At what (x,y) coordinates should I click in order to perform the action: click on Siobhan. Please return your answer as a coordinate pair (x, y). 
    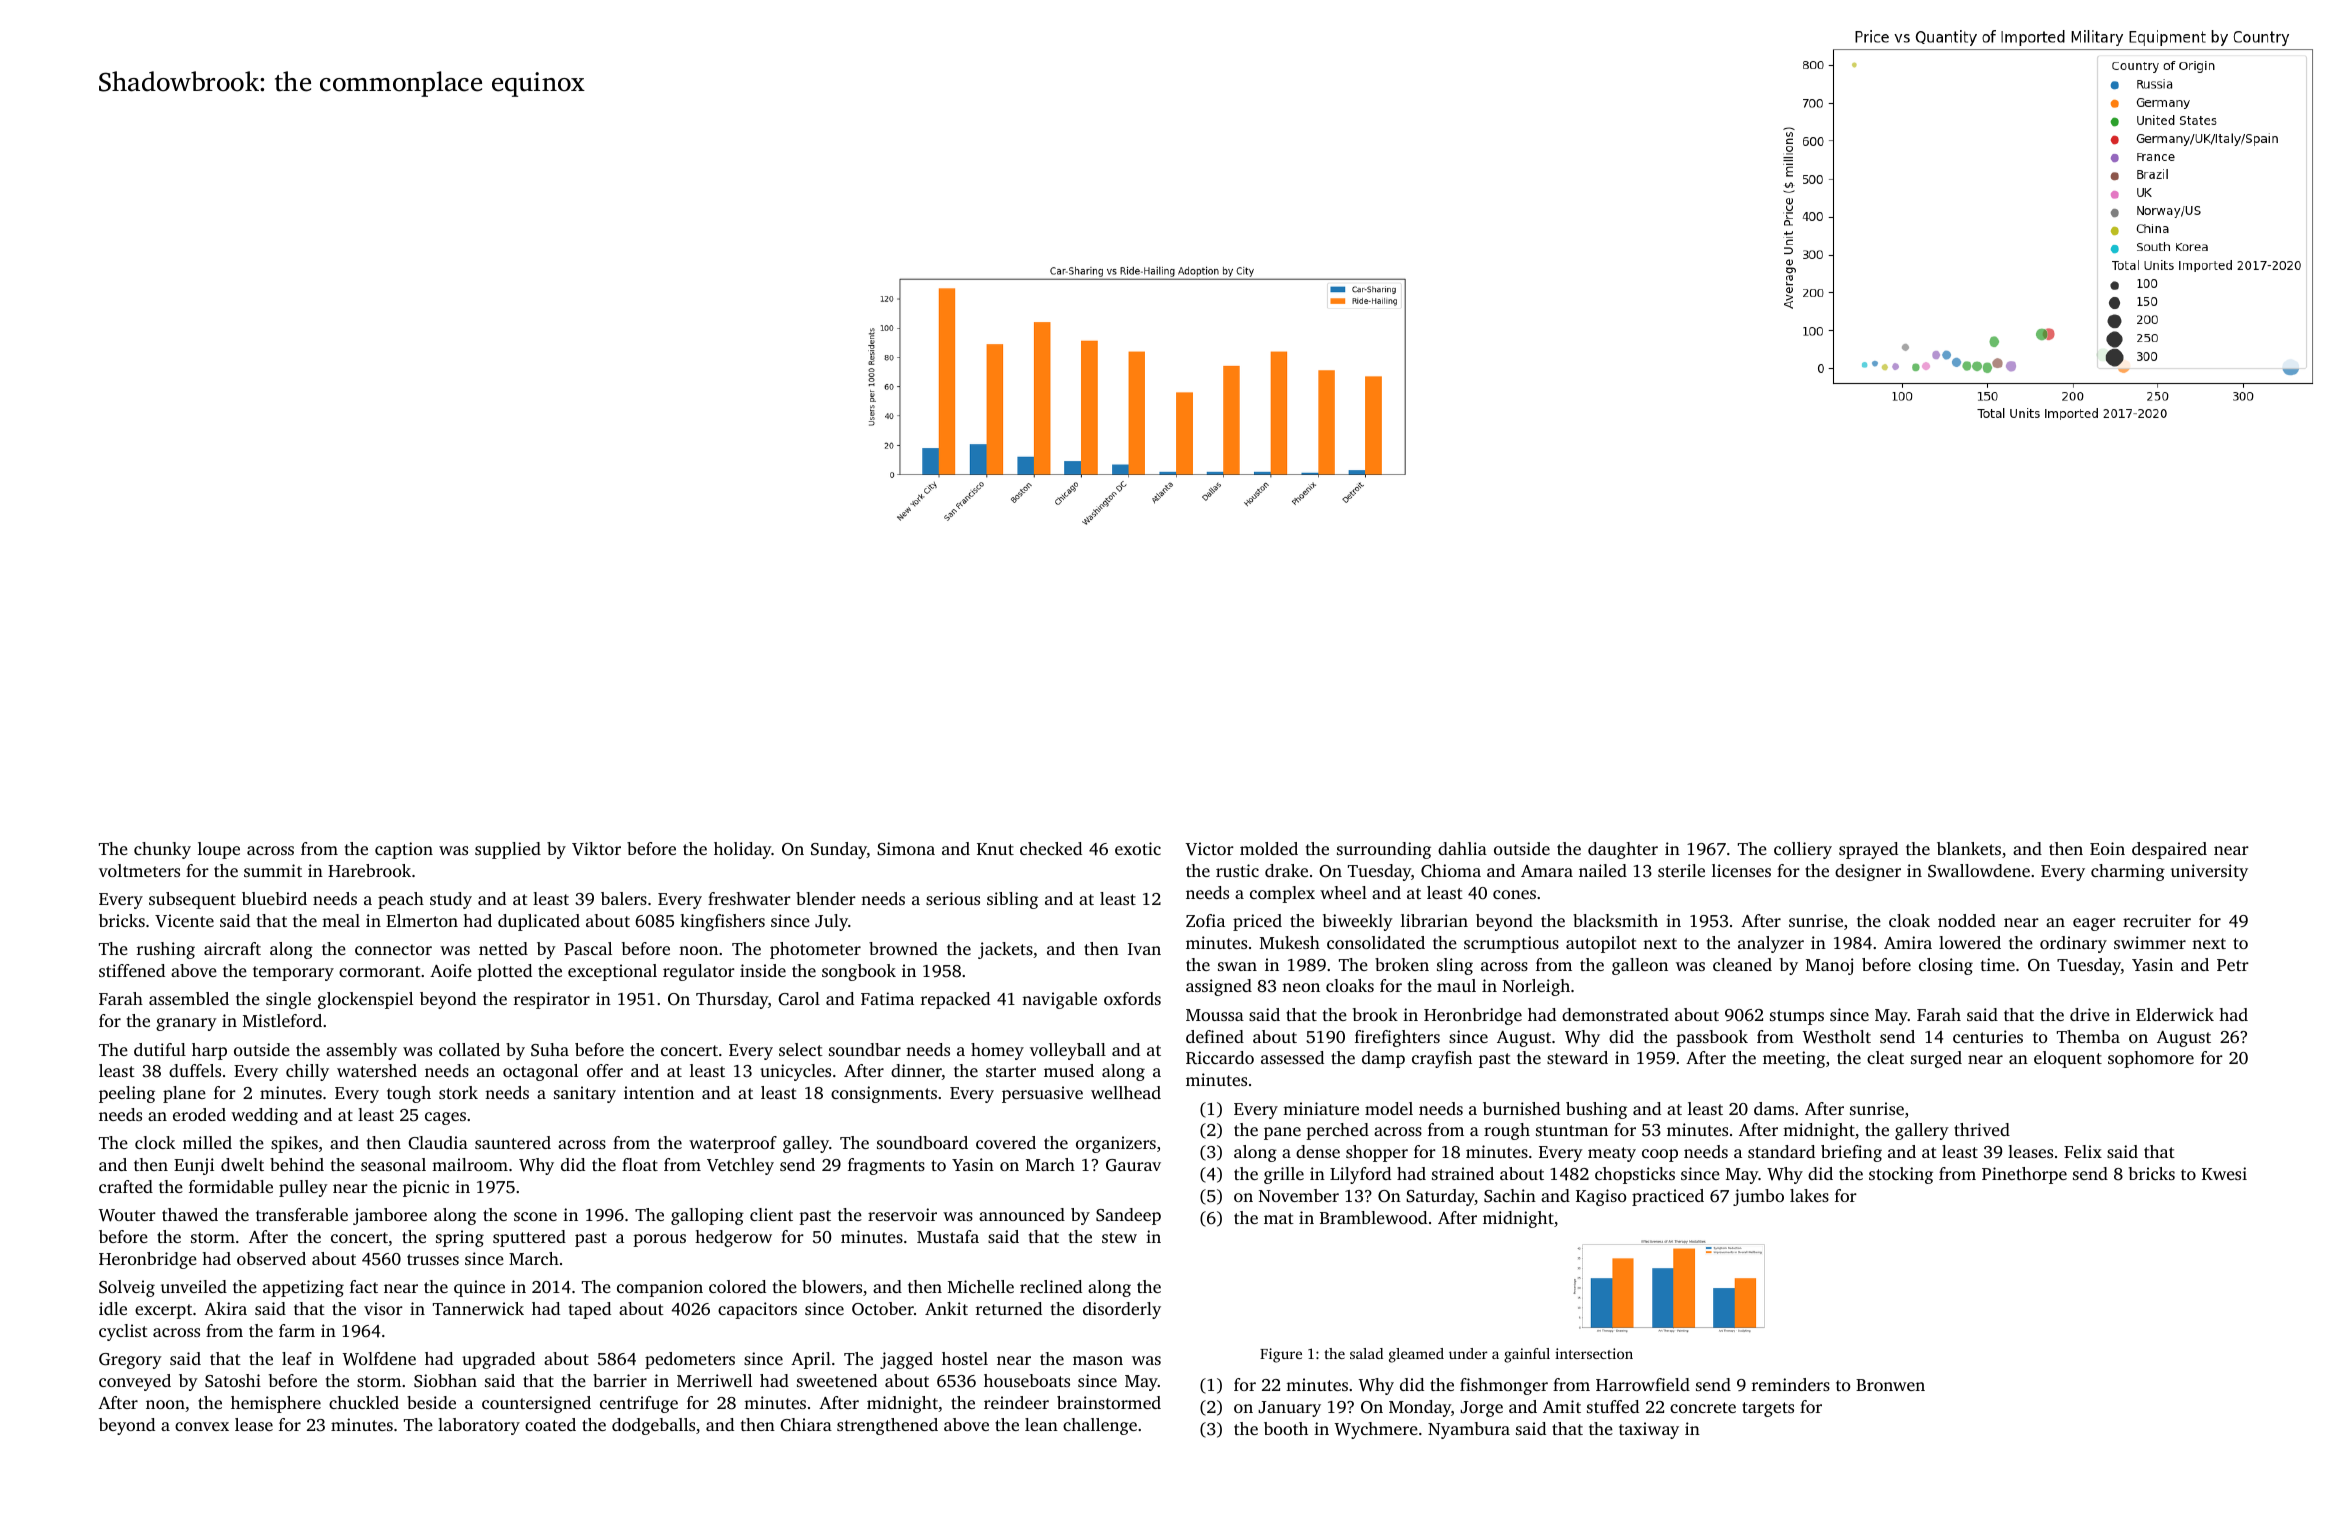
    Looking at the image, I should click on (445, 1381).
